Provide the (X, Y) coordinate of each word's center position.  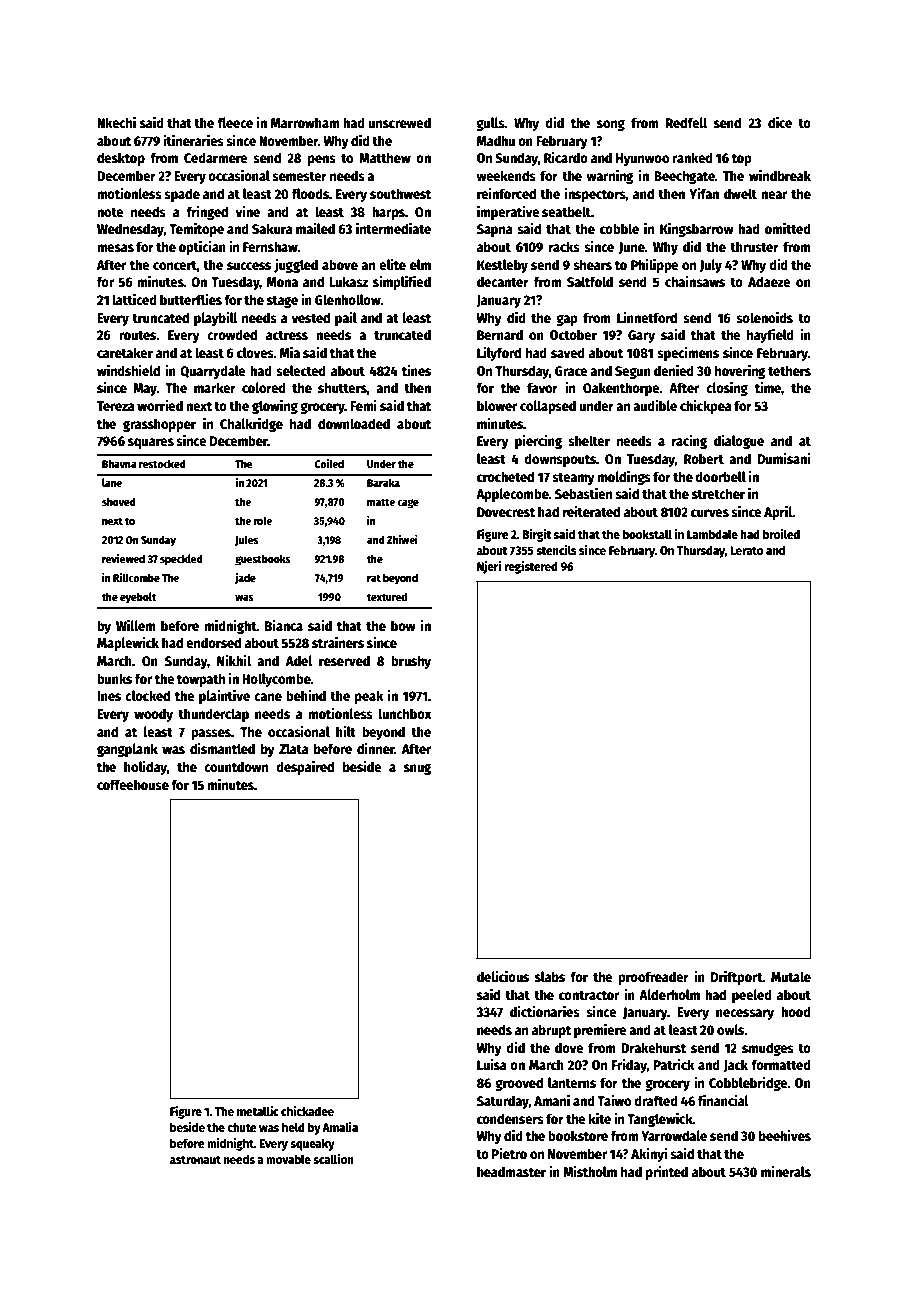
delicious (503, 976)
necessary (745, 1014)
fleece (235, 122)
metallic (258, 1111)
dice (780, 122)
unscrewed (399, 122)
